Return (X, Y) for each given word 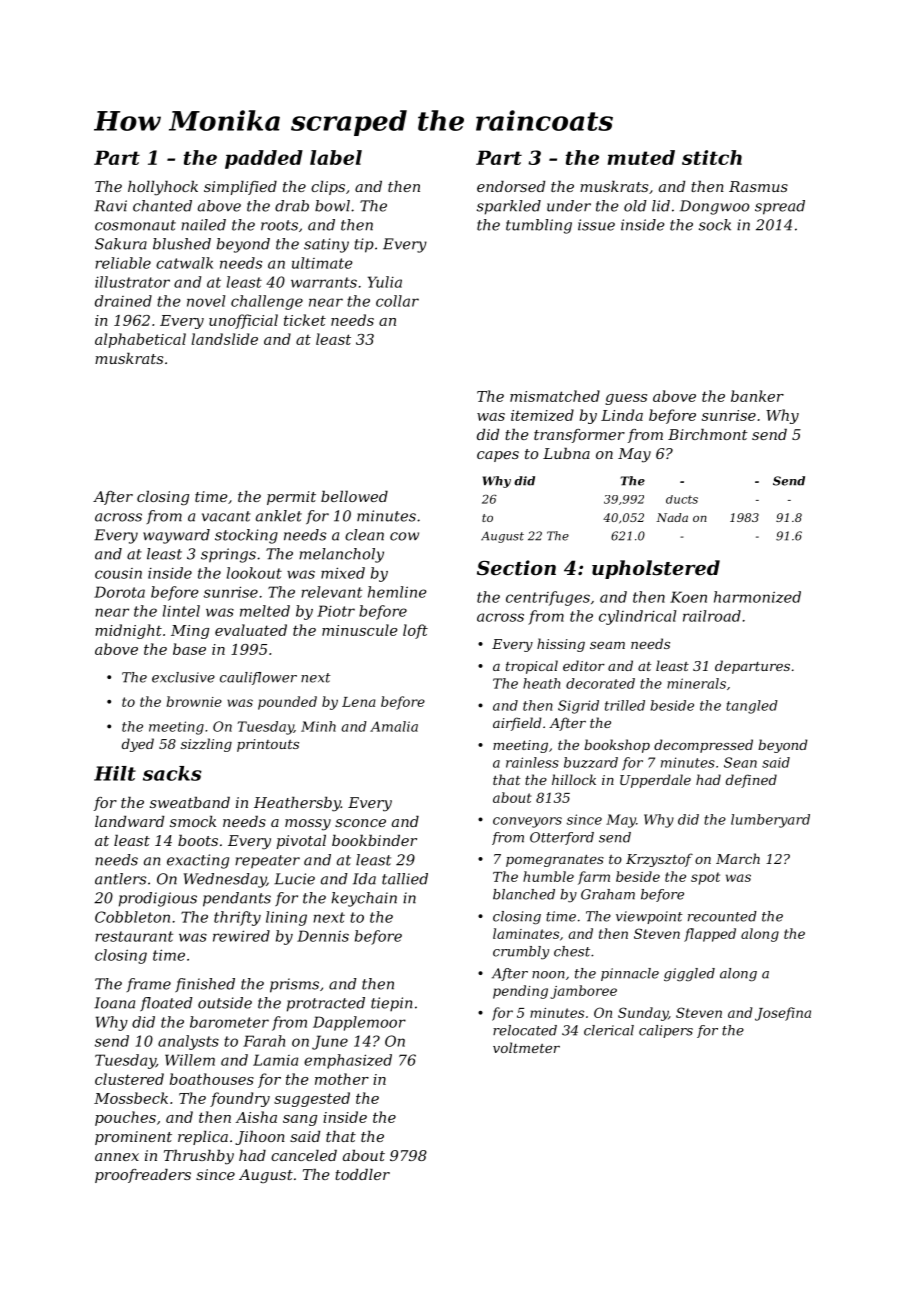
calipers (666, 1031)
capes (498, 456)
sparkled (509, 207)
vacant (226, 516)
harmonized (757, 597)
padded (264, 159)
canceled (304, 1155)
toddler (362, 1174)
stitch (712, 157)
